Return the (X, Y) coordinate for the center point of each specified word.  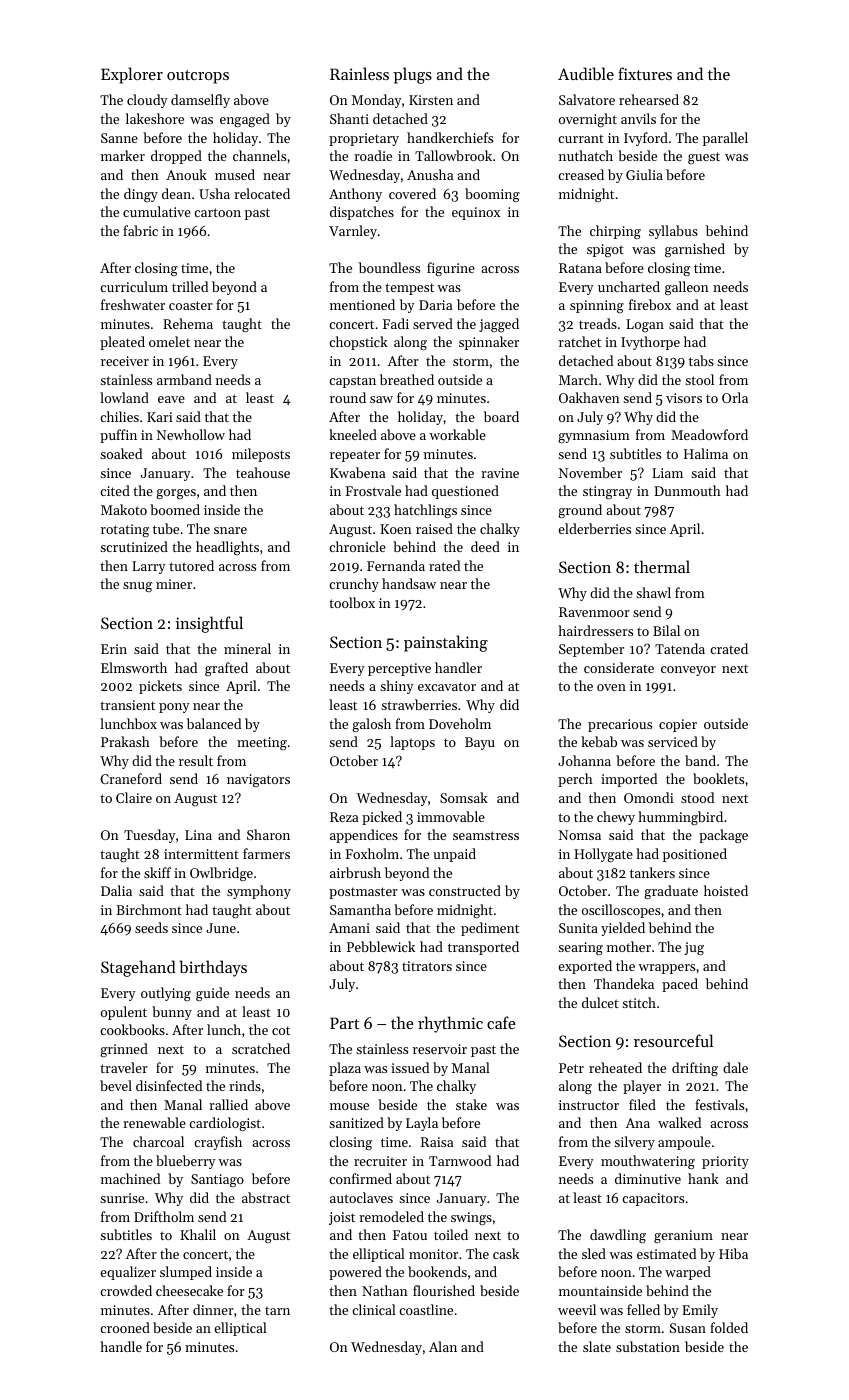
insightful (209, 624)
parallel (725, 139)
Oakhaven (589, 397)
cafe (501, 1022)
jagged (499, 325)
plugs (413, 75)
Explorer (132, 75)
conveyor (688, 671)
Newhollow (191, 434)
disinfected (169, 1085)
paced (680, 985)
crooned (125, 1327)
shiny (397, 687)
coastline (426, 1309)
